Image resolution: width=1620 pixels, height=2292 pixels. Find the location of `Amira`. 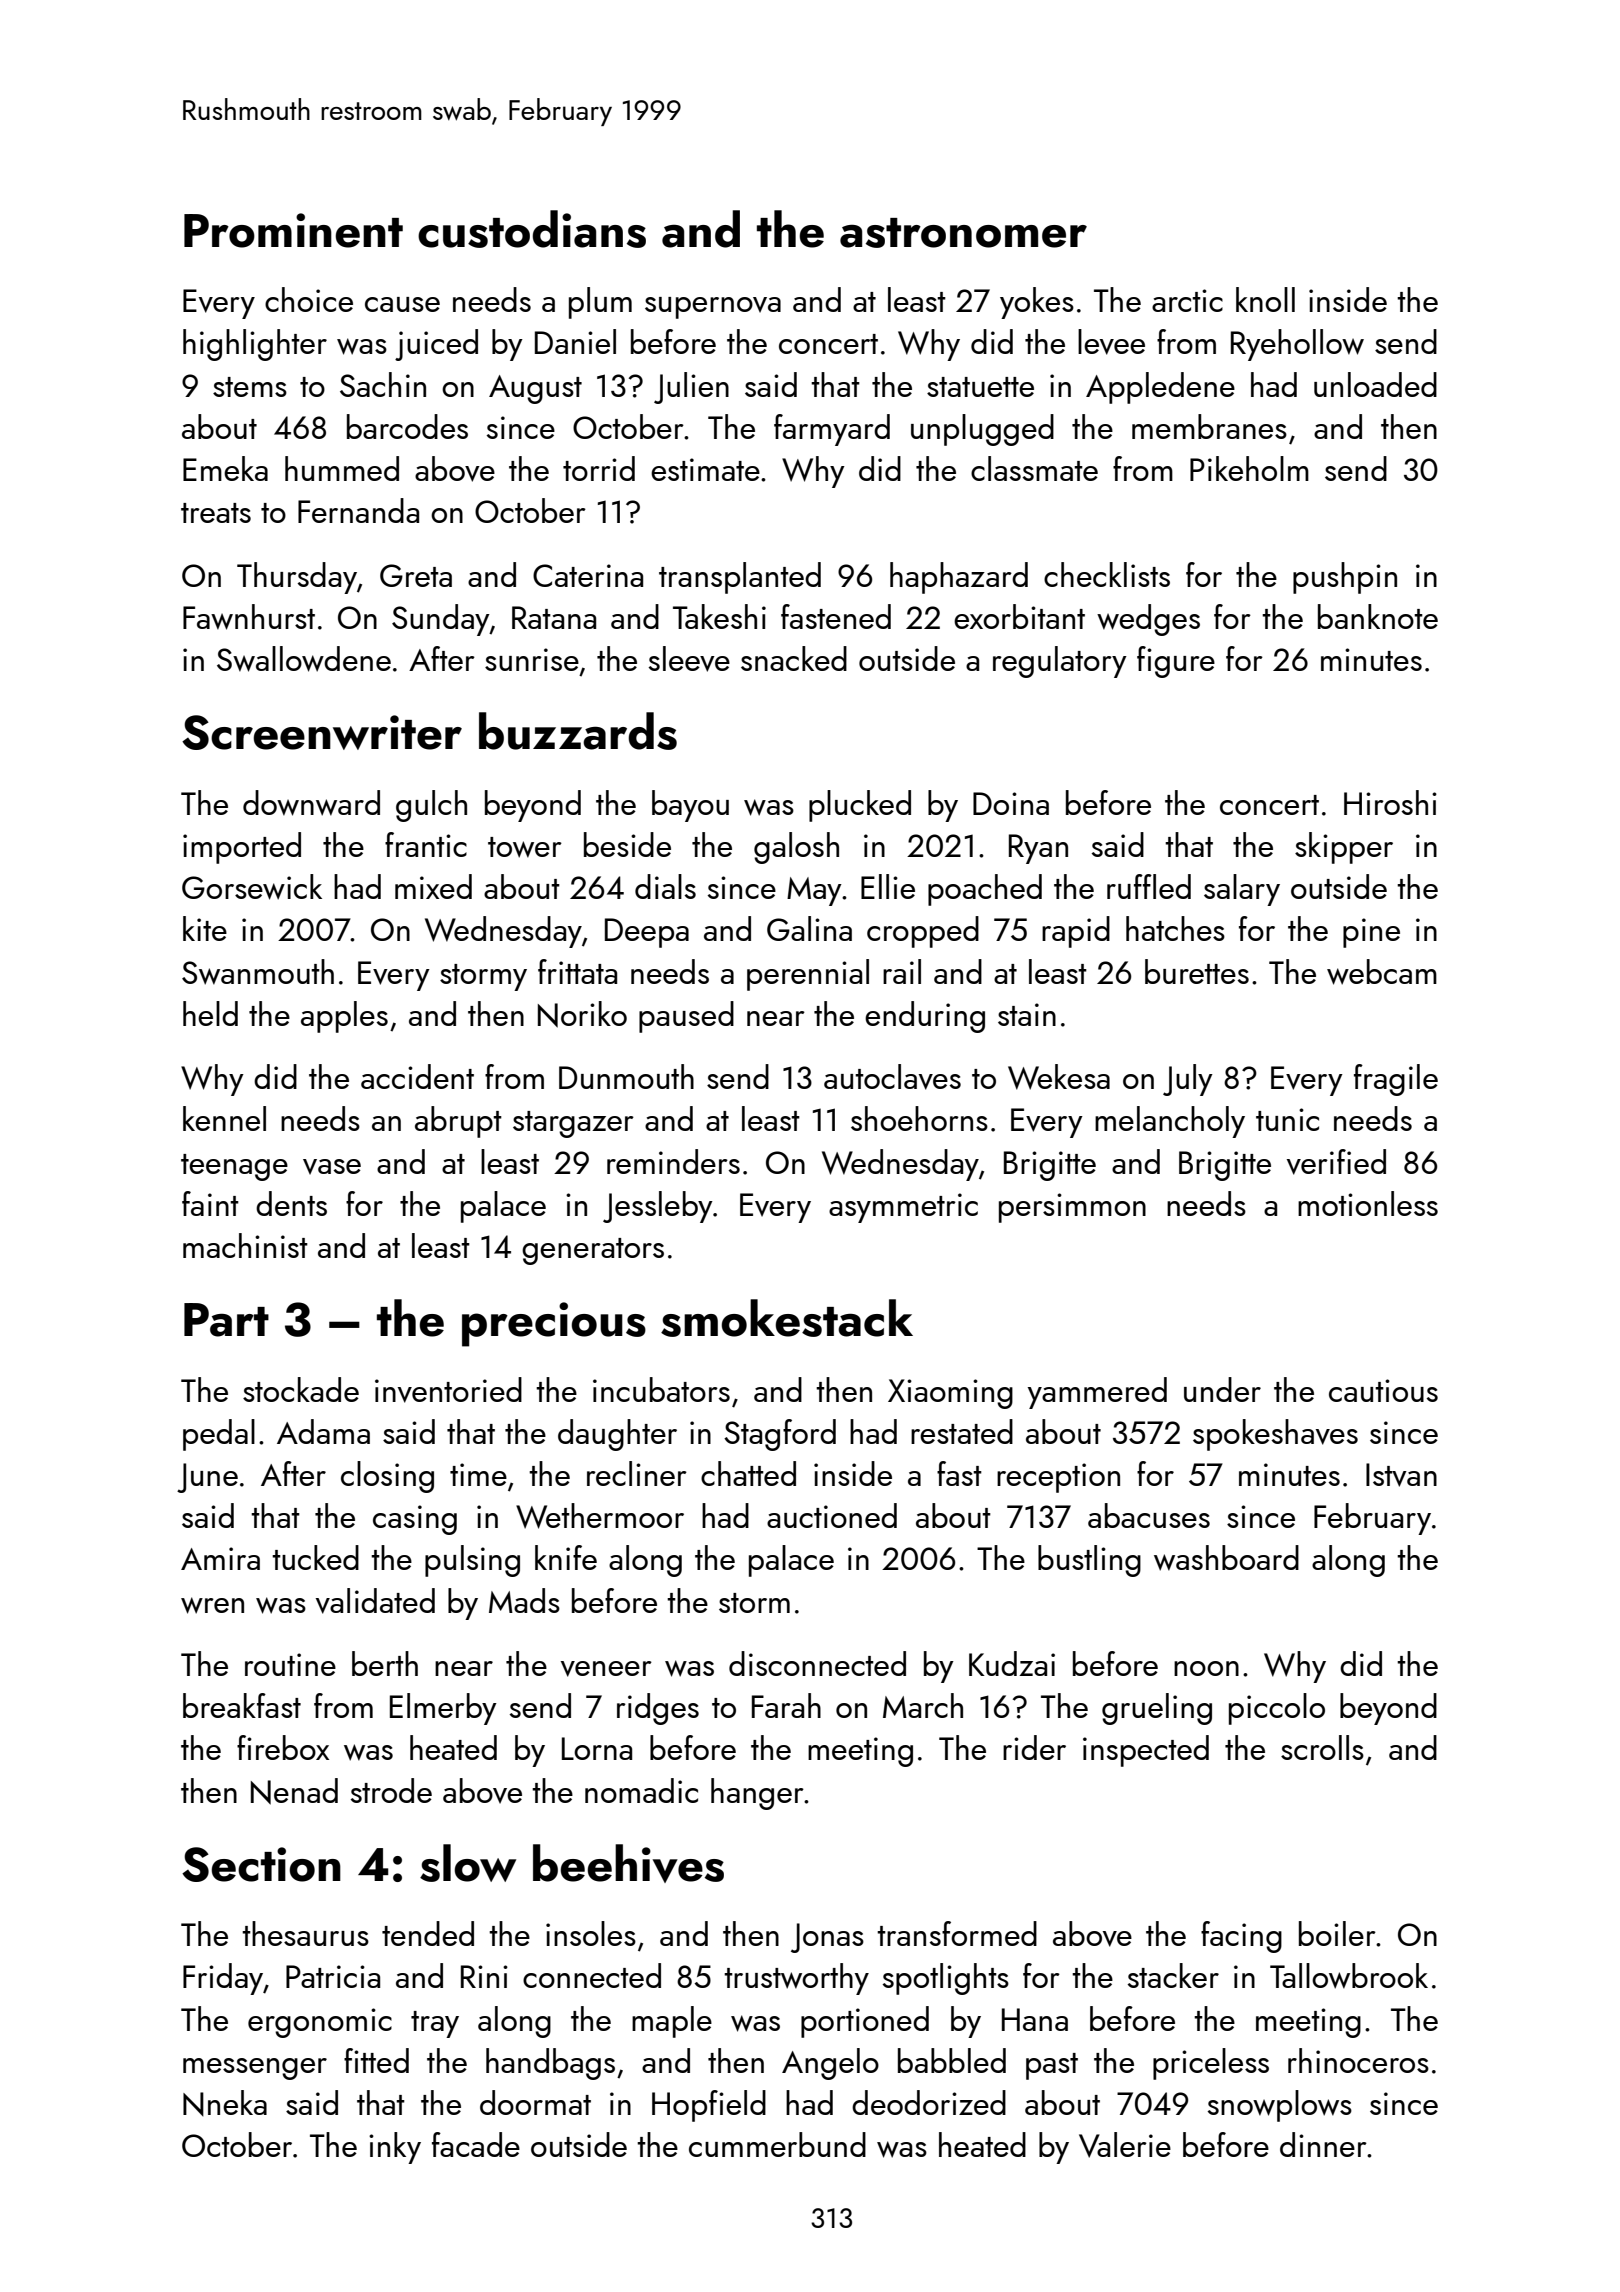

Amira is located at coordinates (220, 1558).
